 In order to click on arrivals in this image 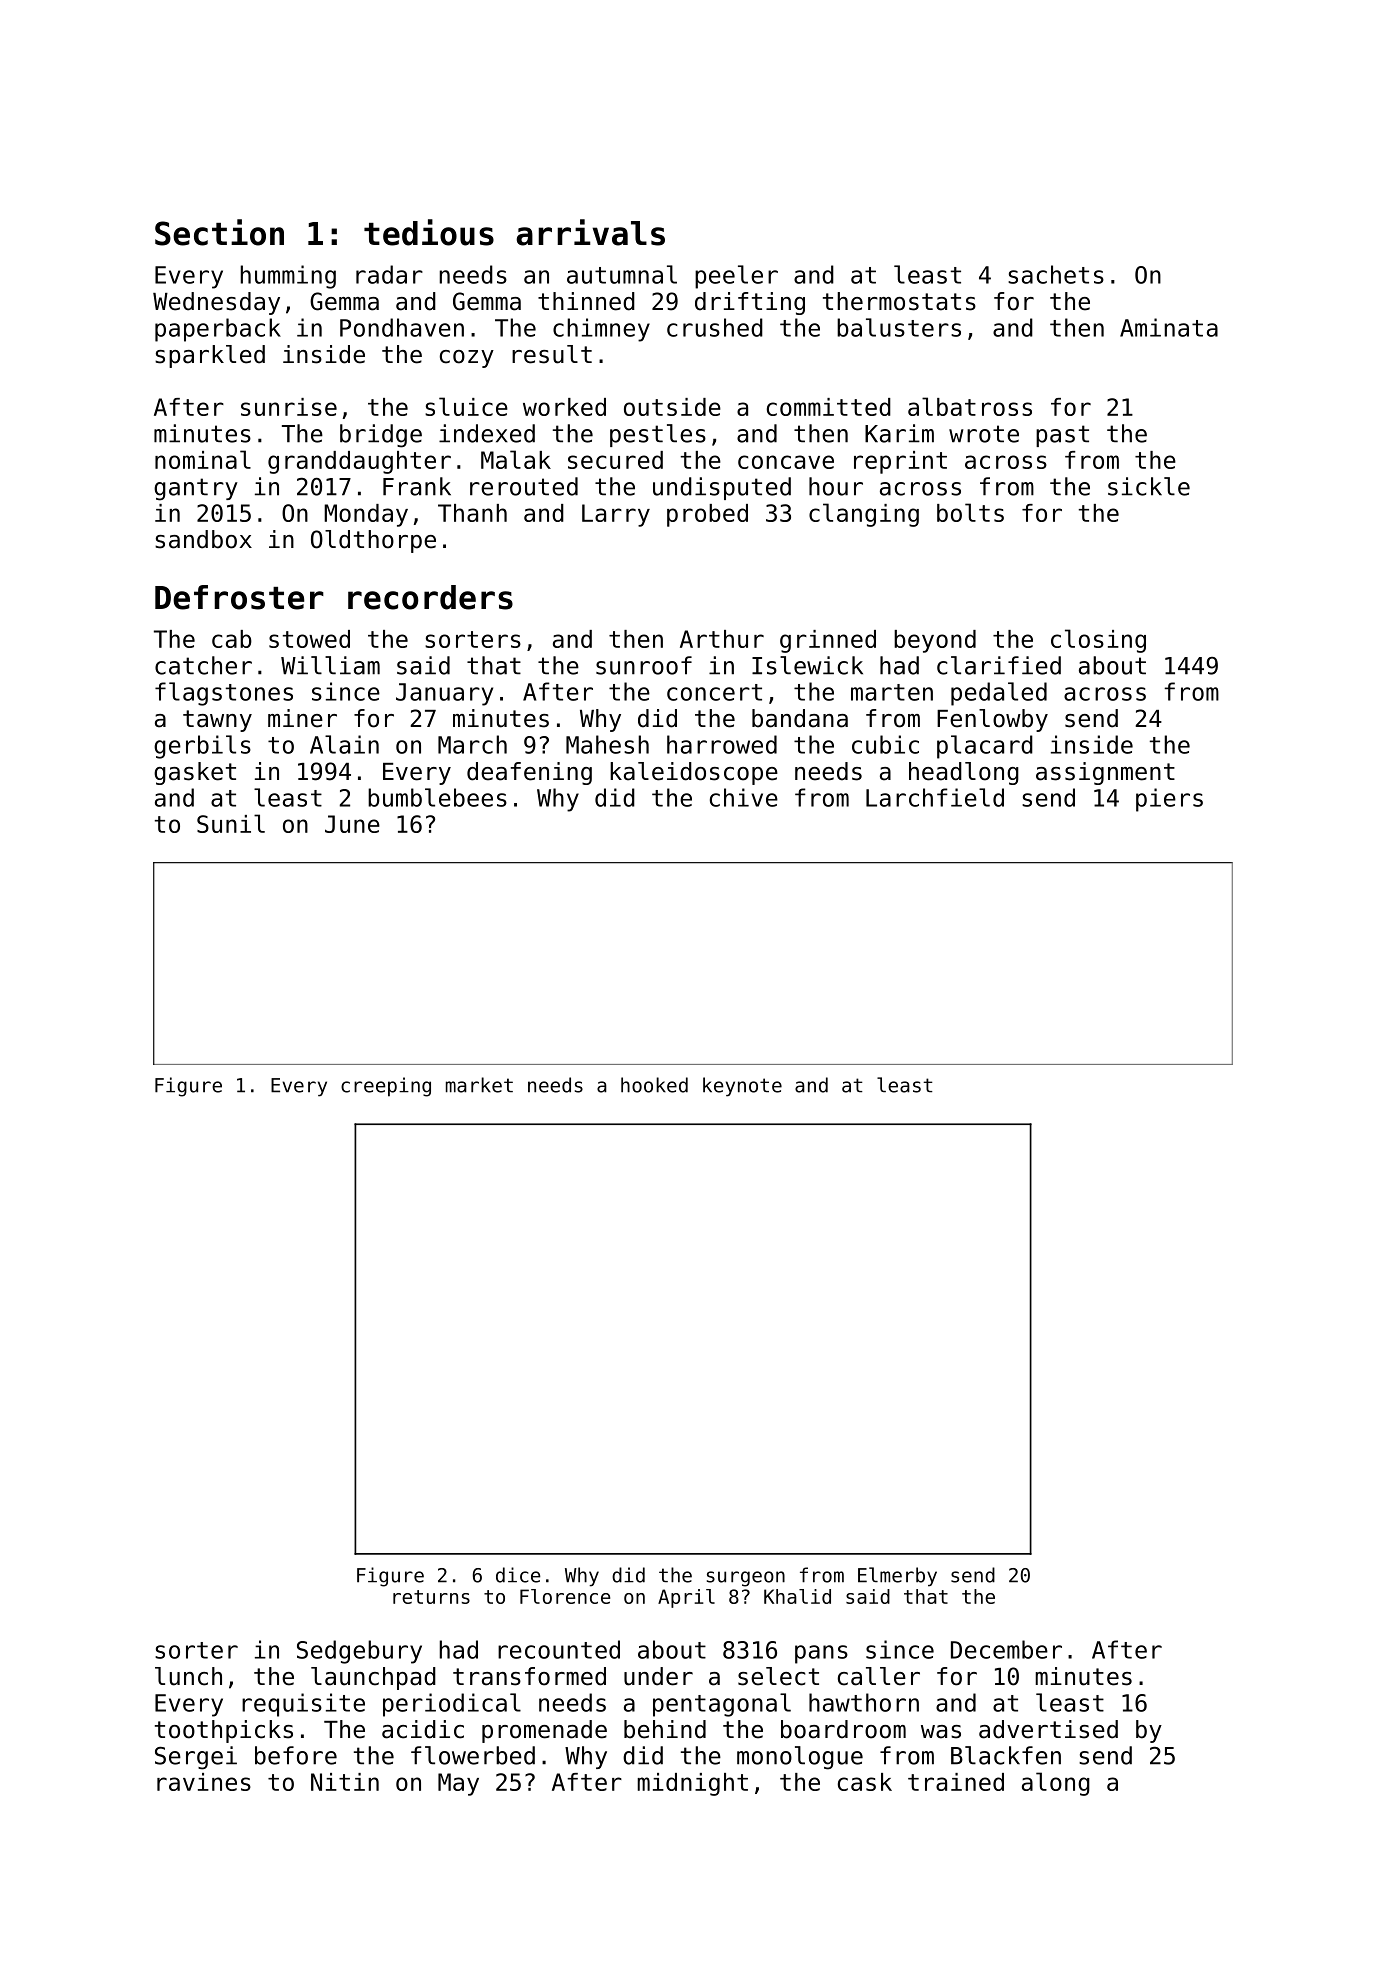, I will do `click(590, 232)`.
